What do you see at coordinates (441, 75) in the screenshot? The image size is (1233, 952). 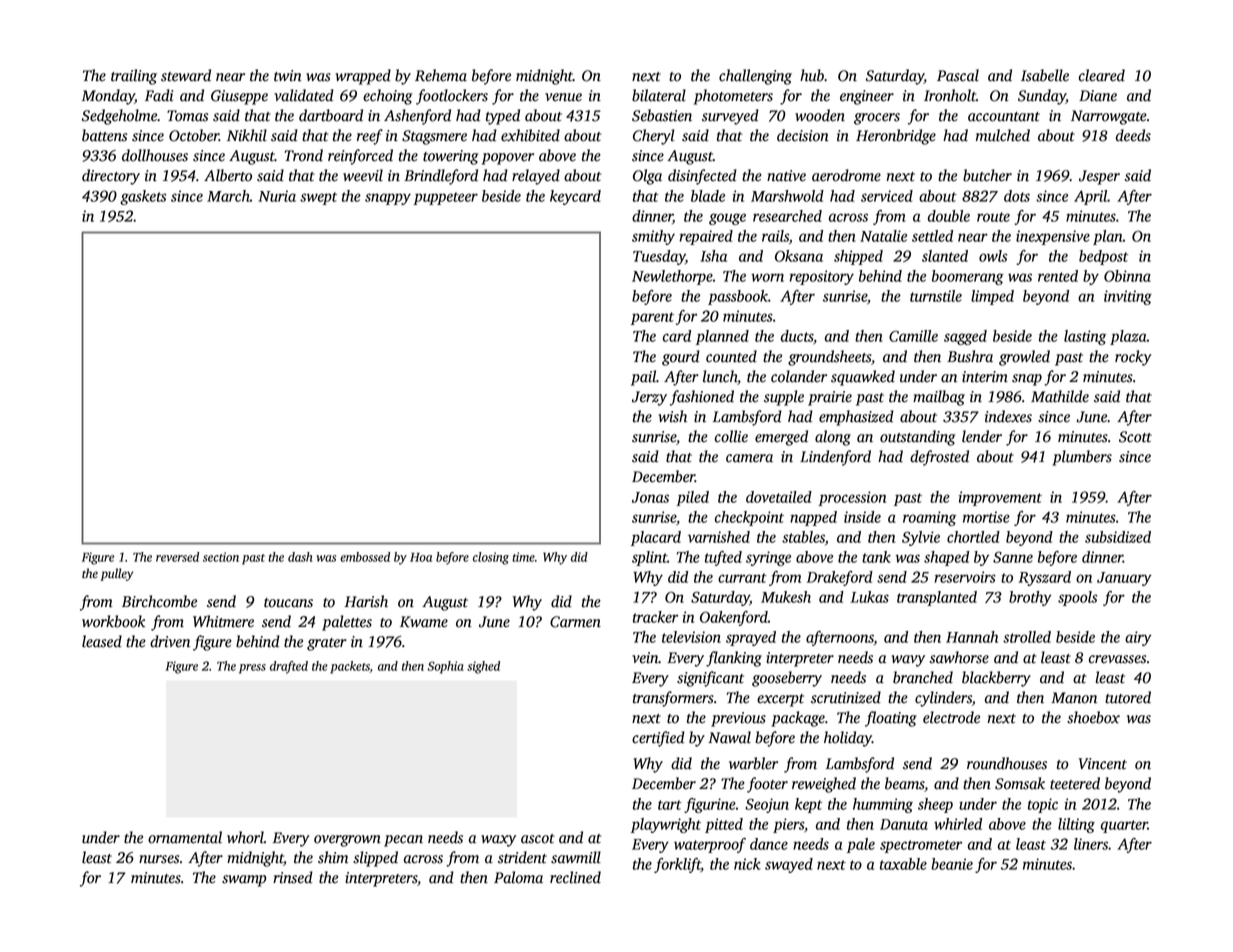 I see `Rehema` at bounding box center [441, 75].
